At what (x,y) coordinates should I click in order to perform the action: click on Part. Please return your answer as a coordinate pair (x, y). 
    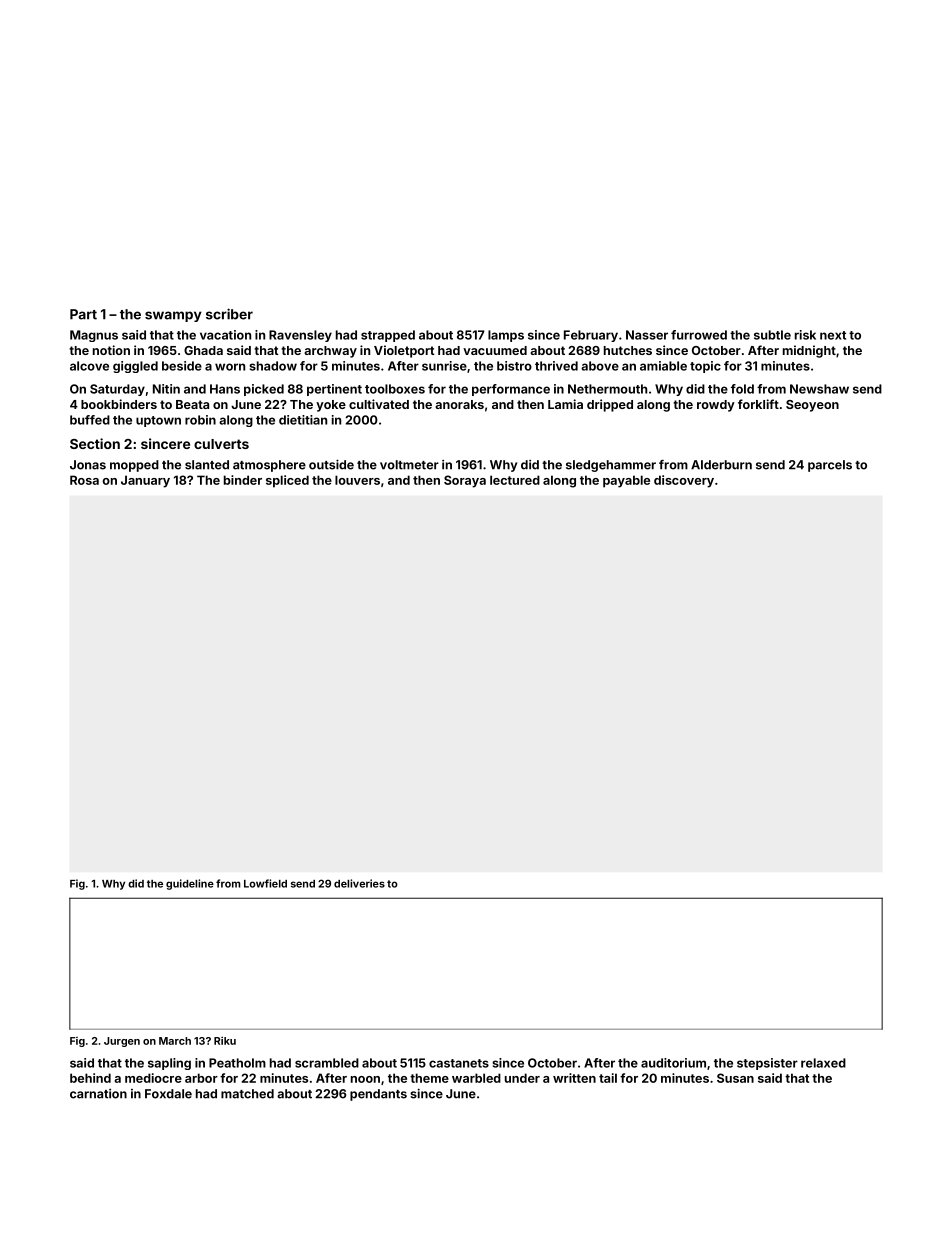
    Looking at the image, I should click on (83, 314).
